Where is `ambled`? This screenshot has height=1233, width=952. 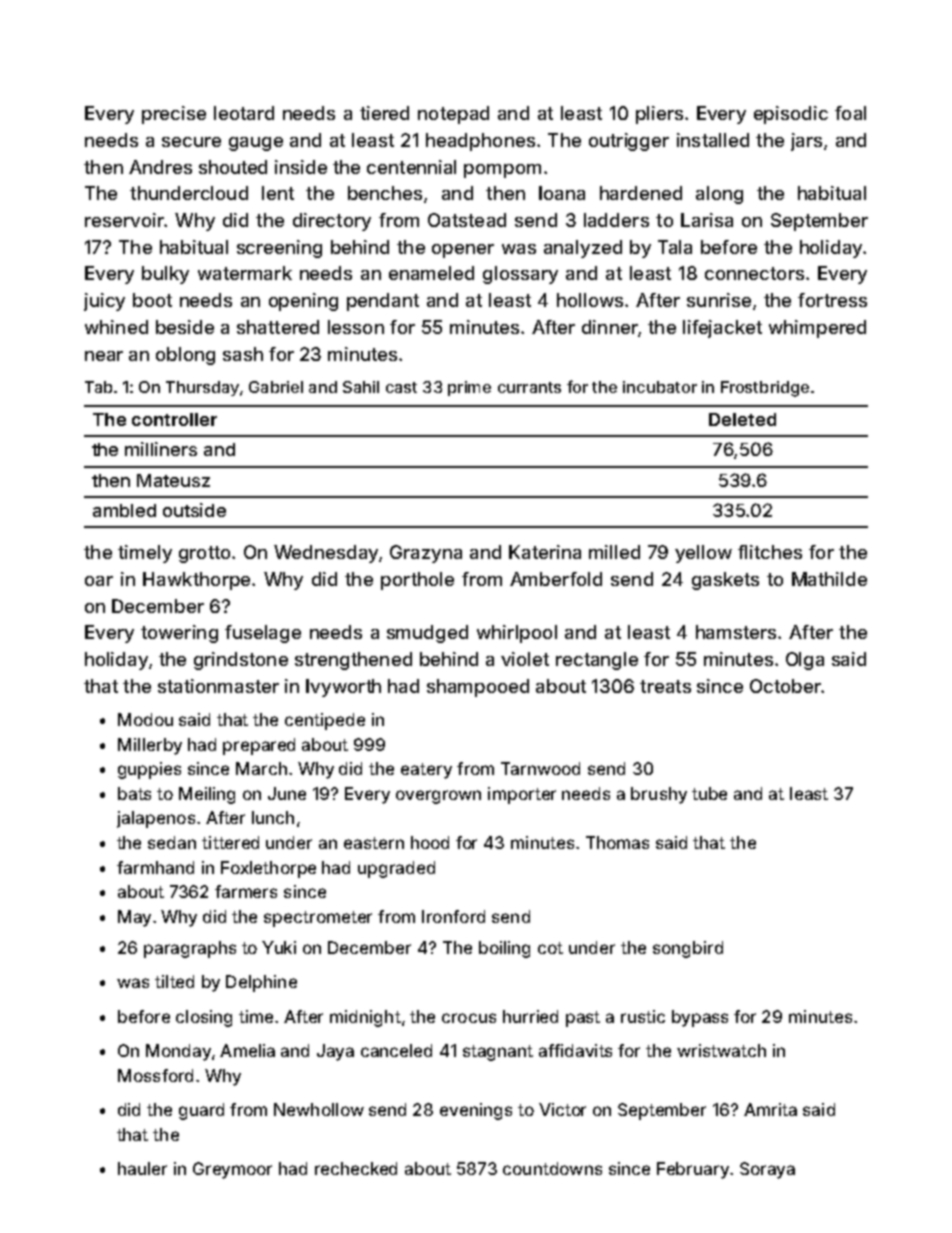
ambled is located at coordinates (124, 510).
